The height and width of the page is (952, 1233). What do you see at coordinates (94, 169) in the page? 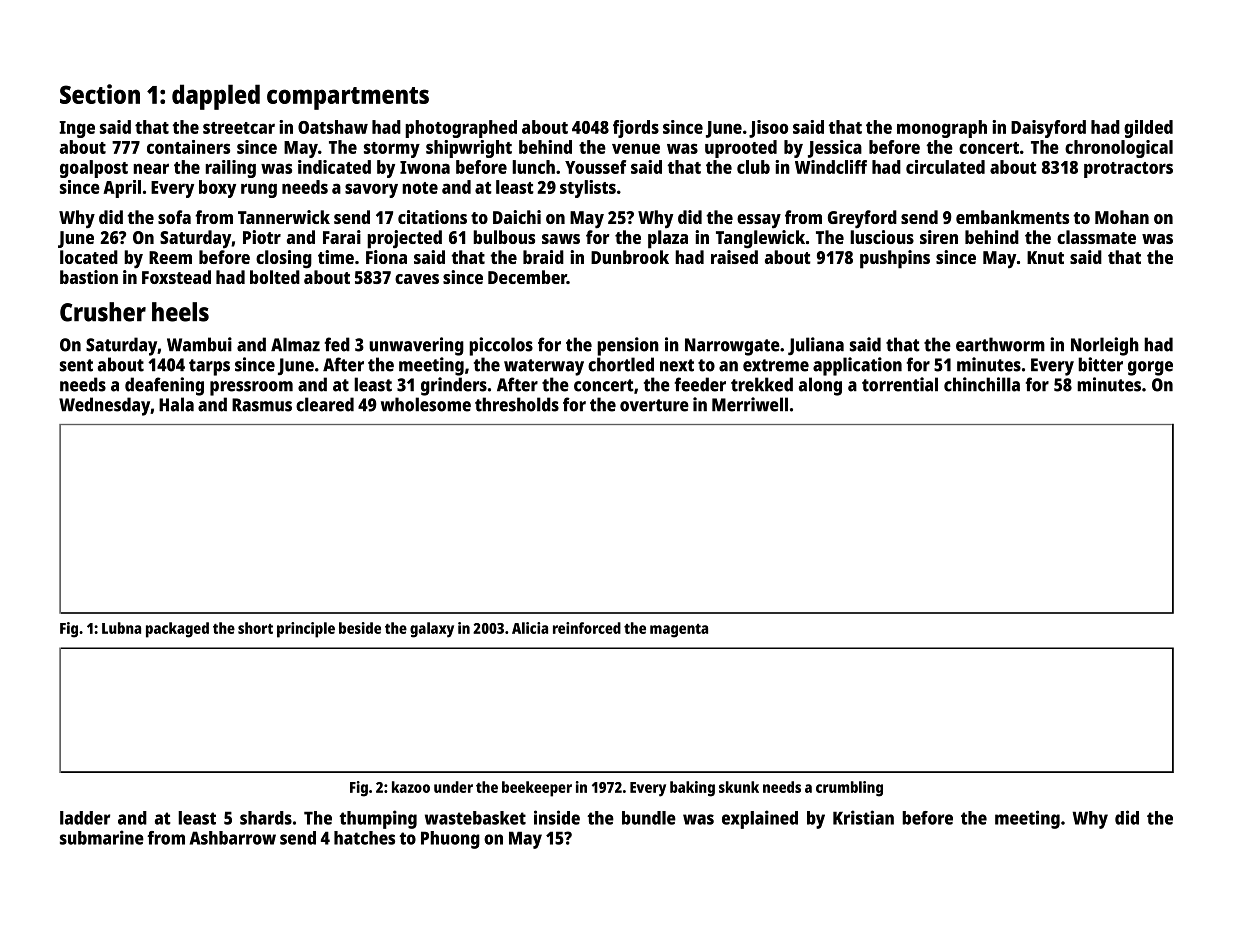
I see `goalpost` at bounding box center [94, 169].
